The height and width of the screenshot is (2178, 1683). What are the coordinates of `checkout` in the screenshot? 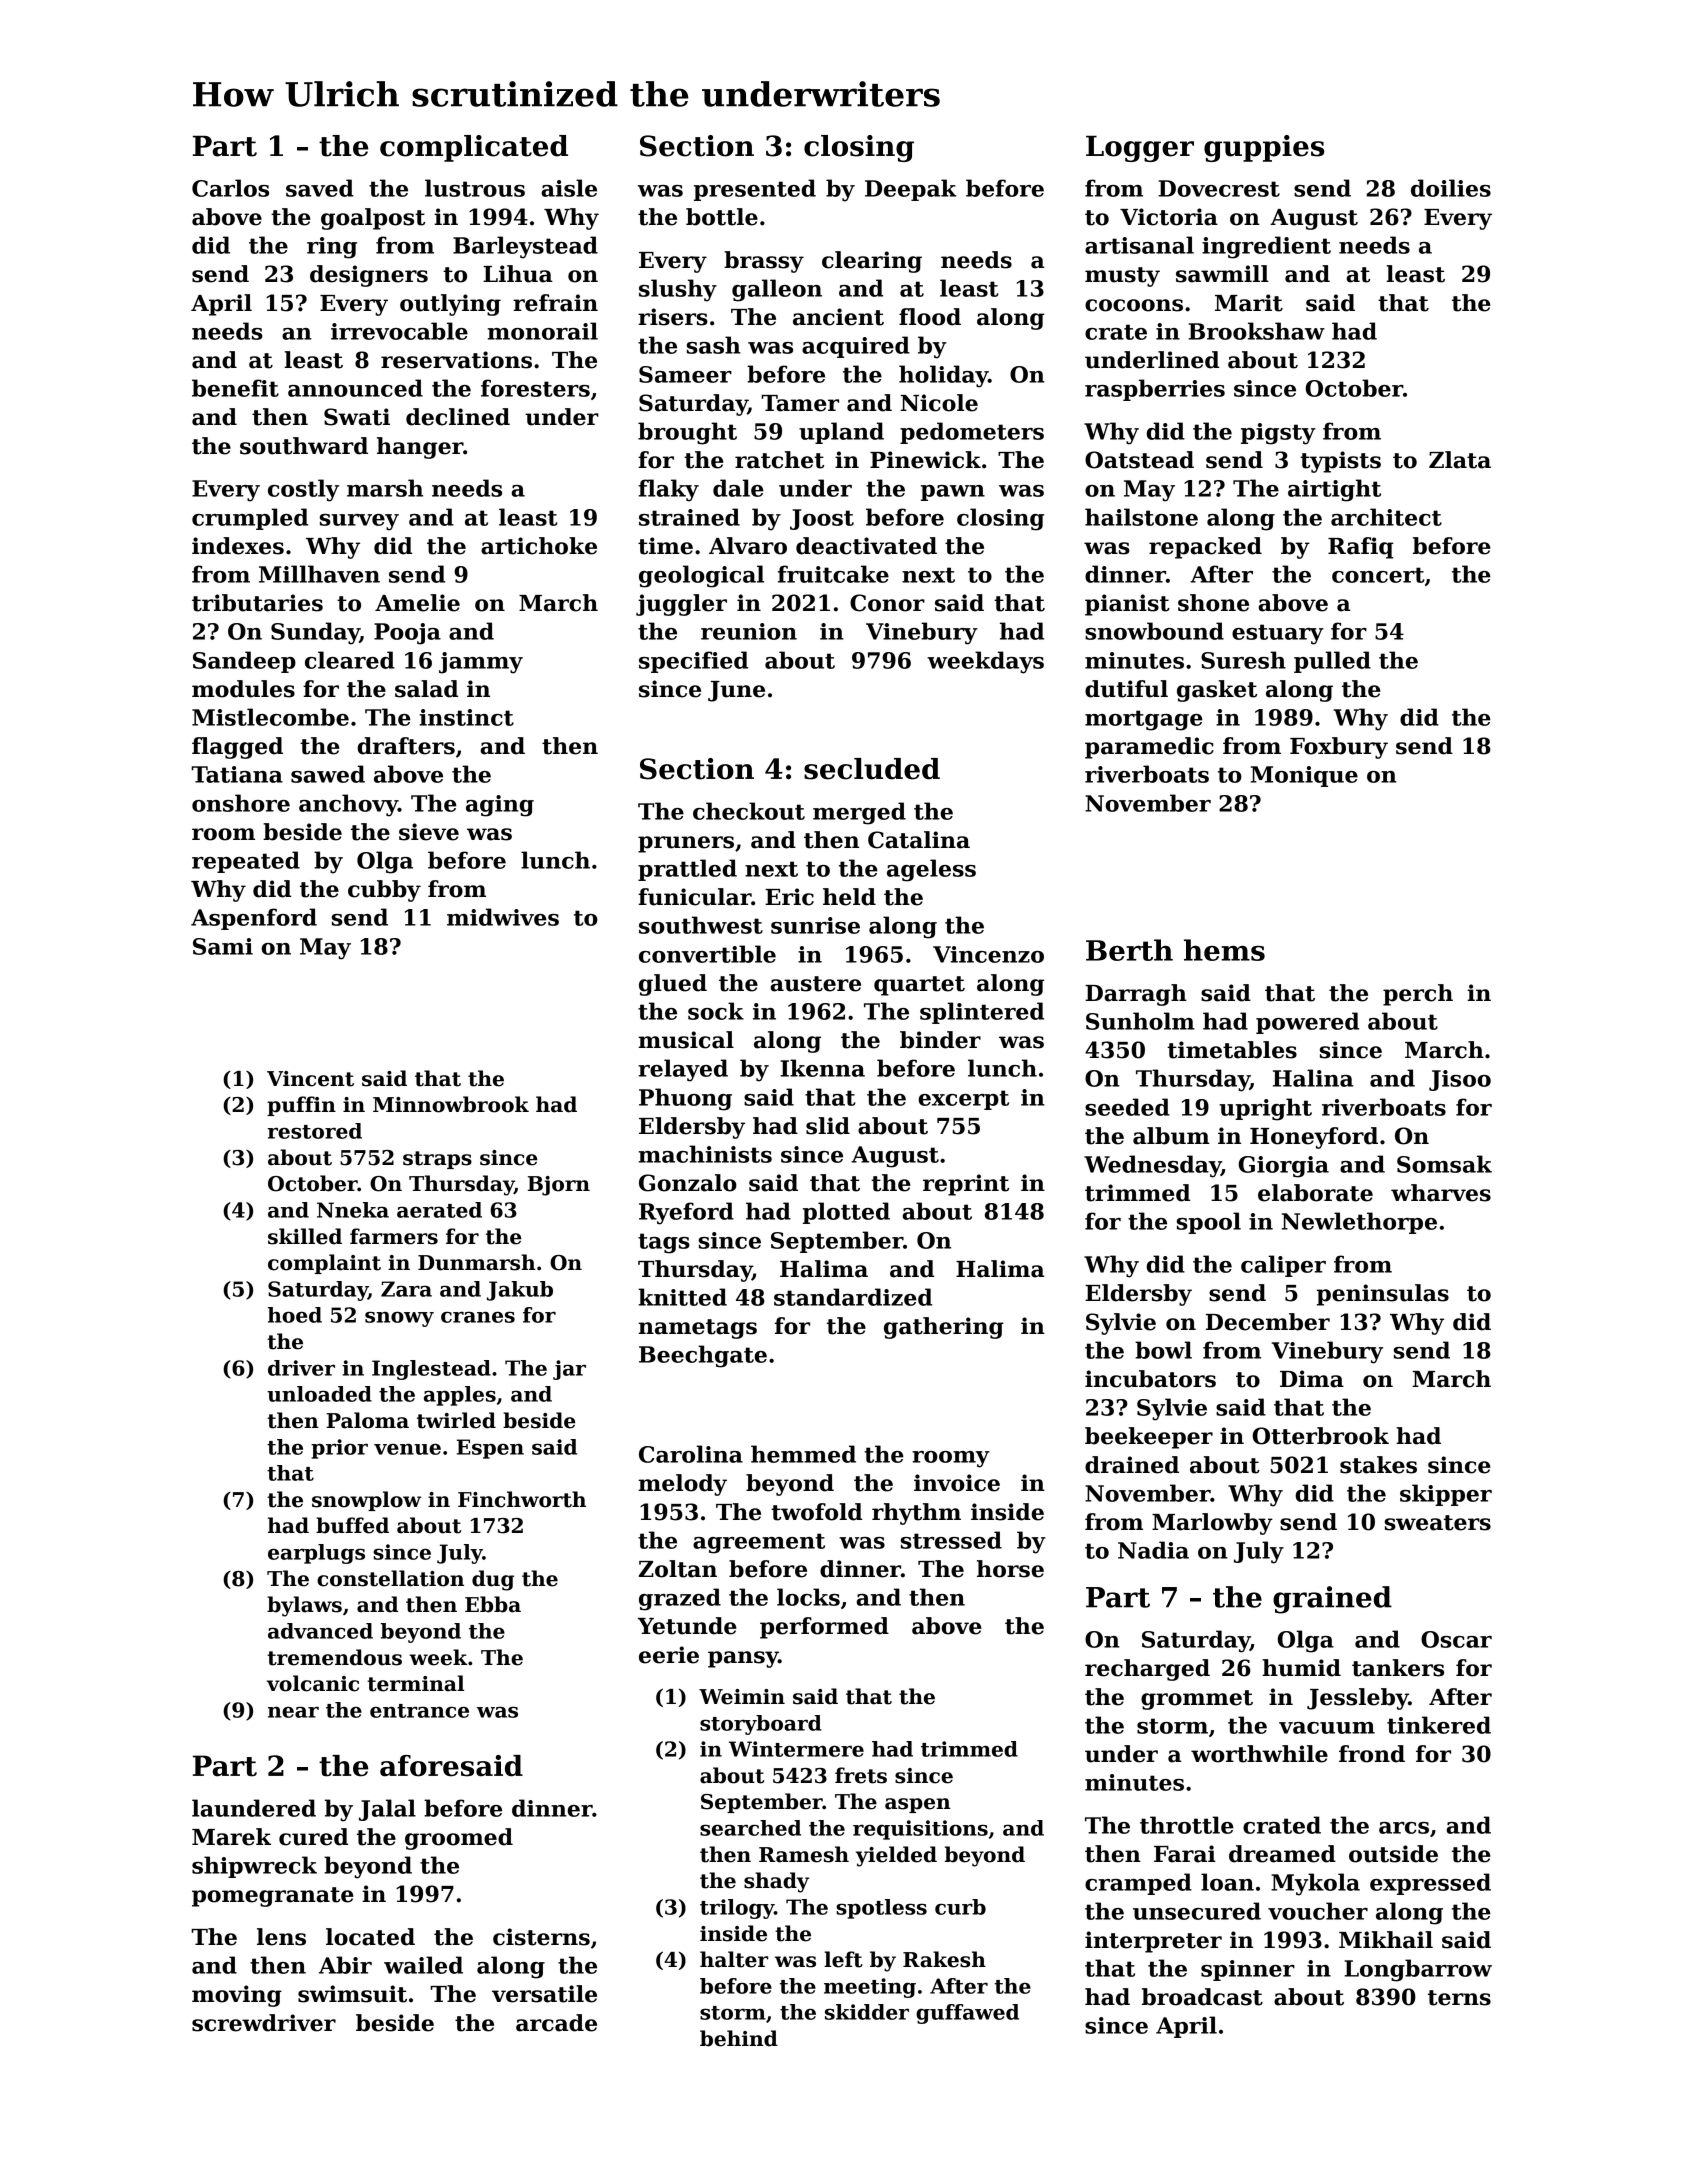 It's located at (749, 811).
